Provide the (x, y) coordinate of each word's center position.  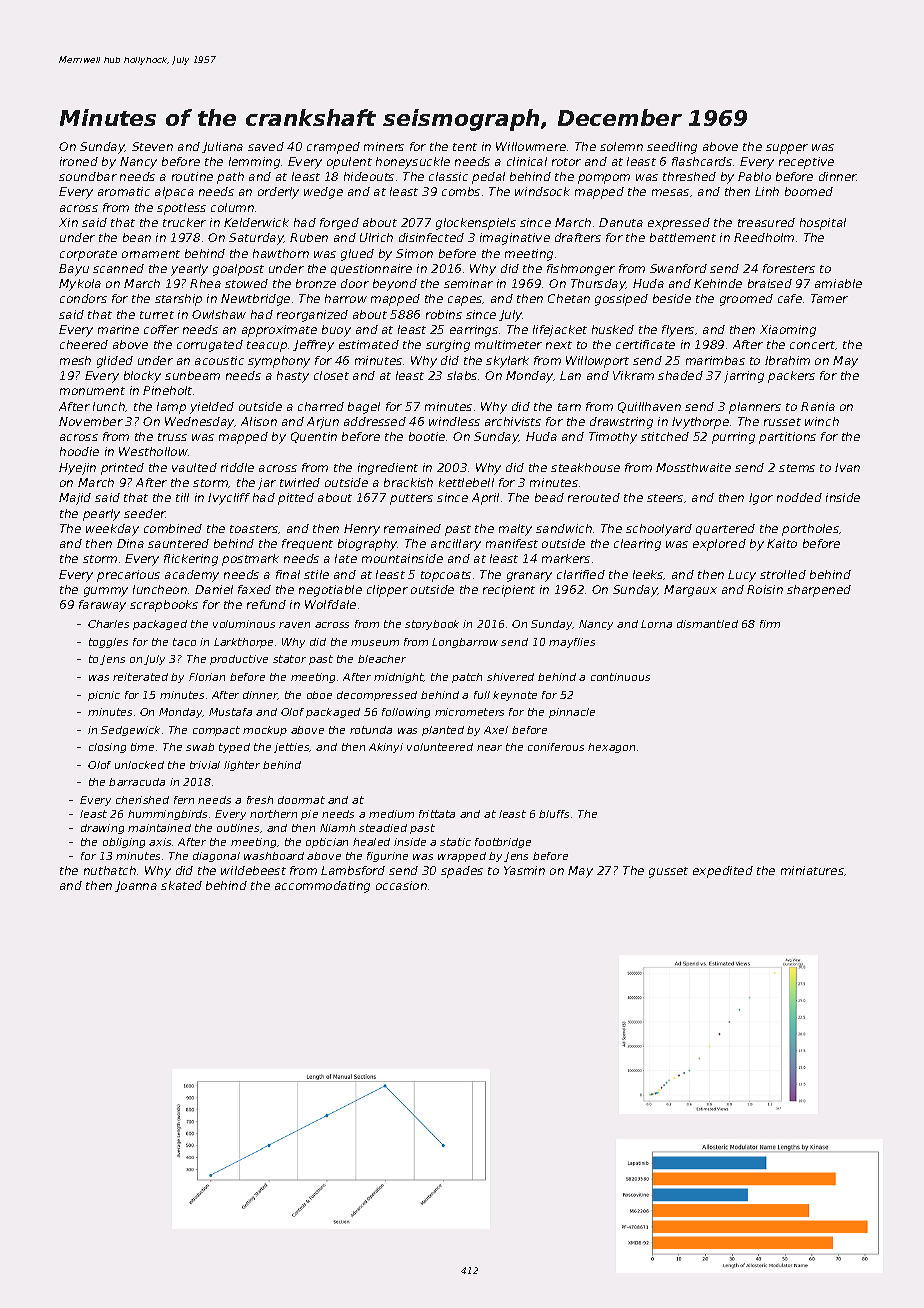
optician (327, 843)
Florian (207, 677)
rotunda (371, 730)
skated (181, 885)
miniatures (812, 870)
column (232, 207)
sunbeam (192, 375)
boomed (809, 191)
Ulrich (376, 237)
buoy (336, 331)
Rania (818, 406)
